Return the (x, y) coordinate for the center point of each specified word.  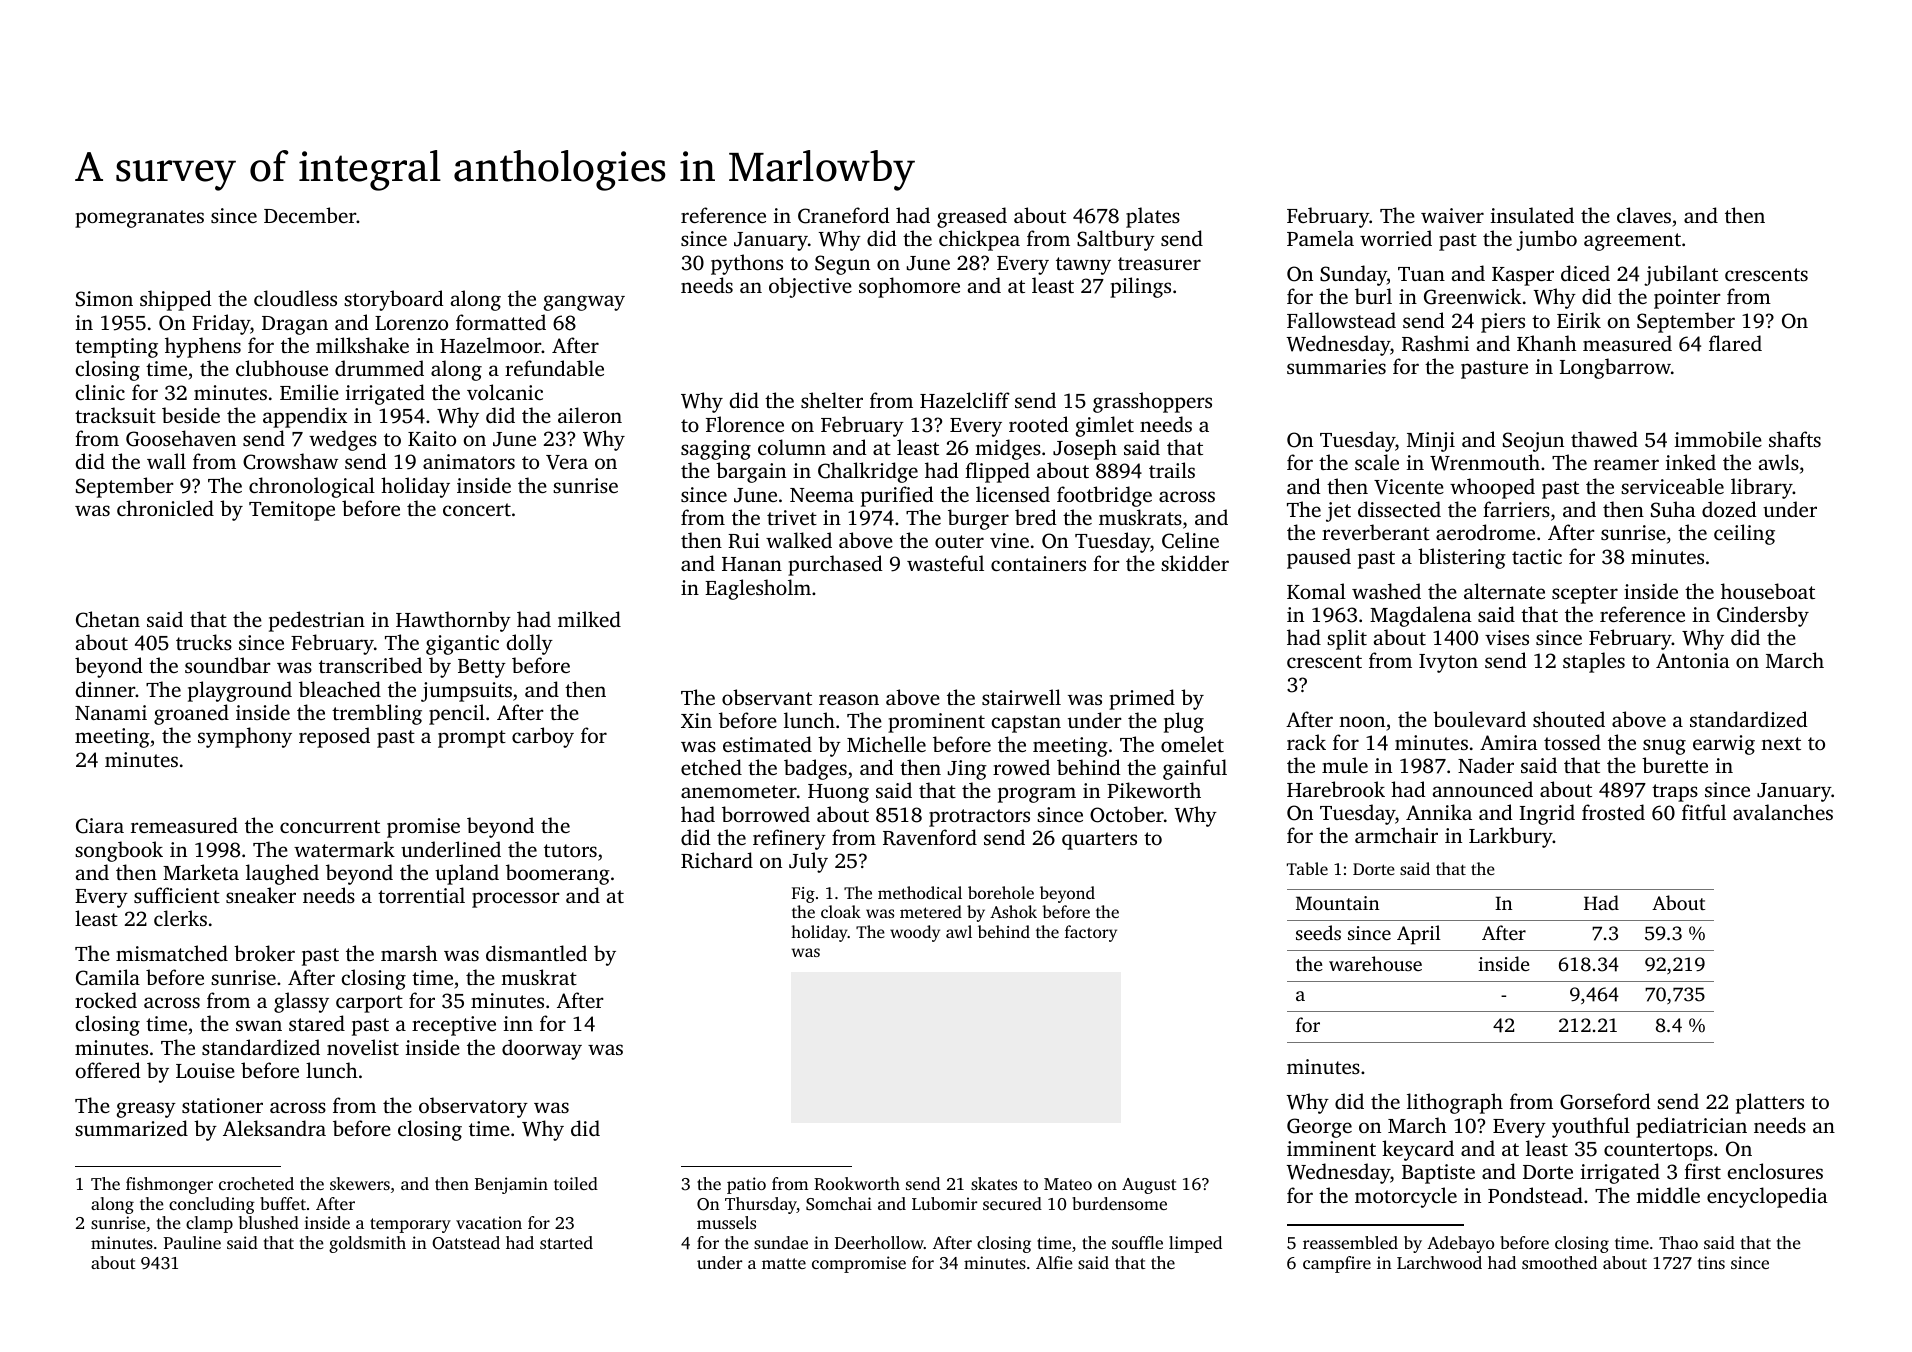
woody (915, 933)
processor (516, 900)
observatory (473, 1107)
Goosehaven (181, 438)
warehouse (1375, 963)
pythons (747, 264)
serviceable (1672, 486)
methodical (920, 892)
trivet (792, 517)
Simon (104, 299)
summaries (1336, 366)
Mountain (1337, 903)
